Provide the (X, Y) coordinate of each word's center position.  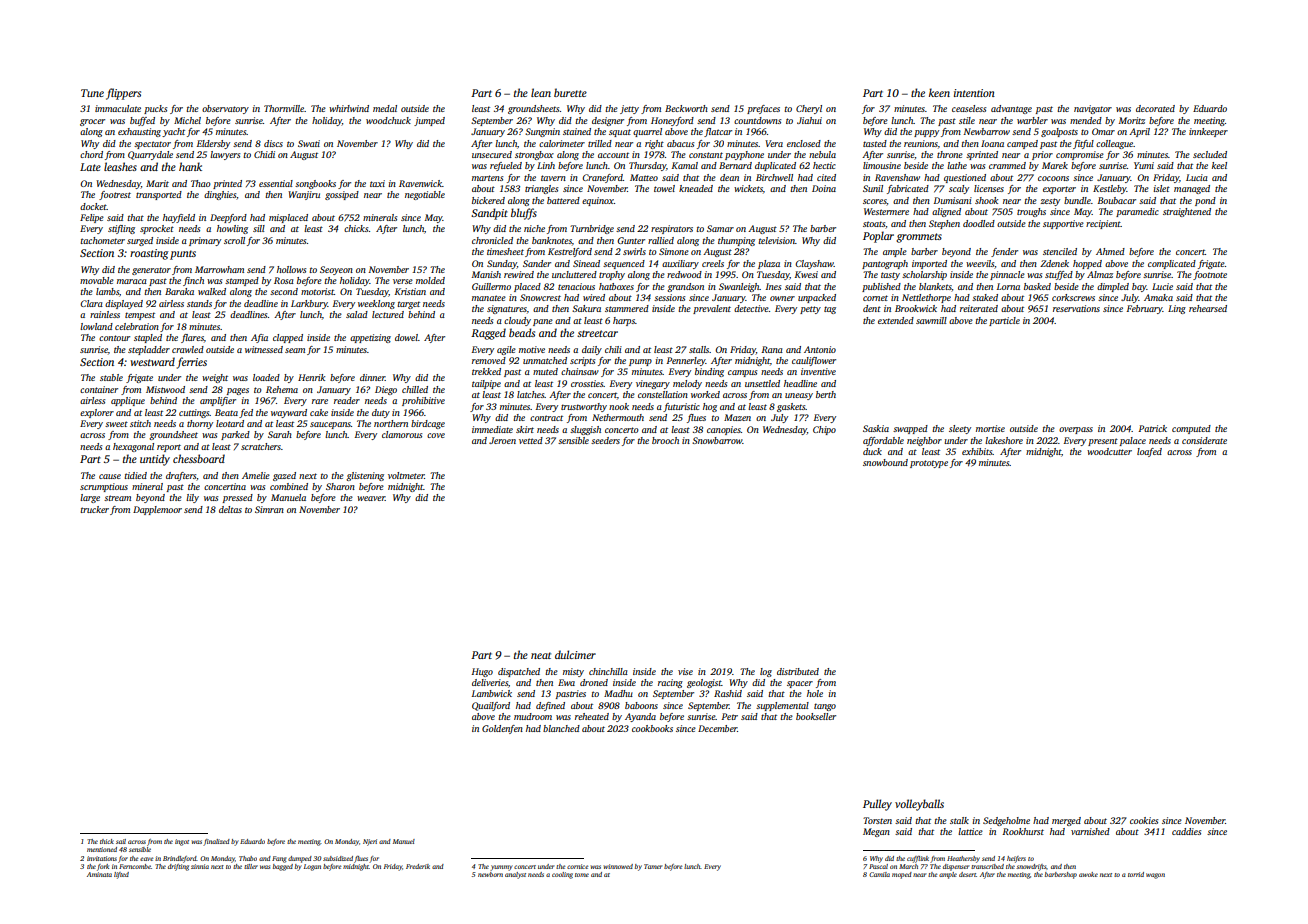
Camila (879, 874)
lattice (970, 831)
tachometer (102, 240)
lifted (121, 875)
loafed (1149, 452)
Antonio (820, 349)
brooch (665, 440)
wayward (289, 413)
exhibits (977, 451)
